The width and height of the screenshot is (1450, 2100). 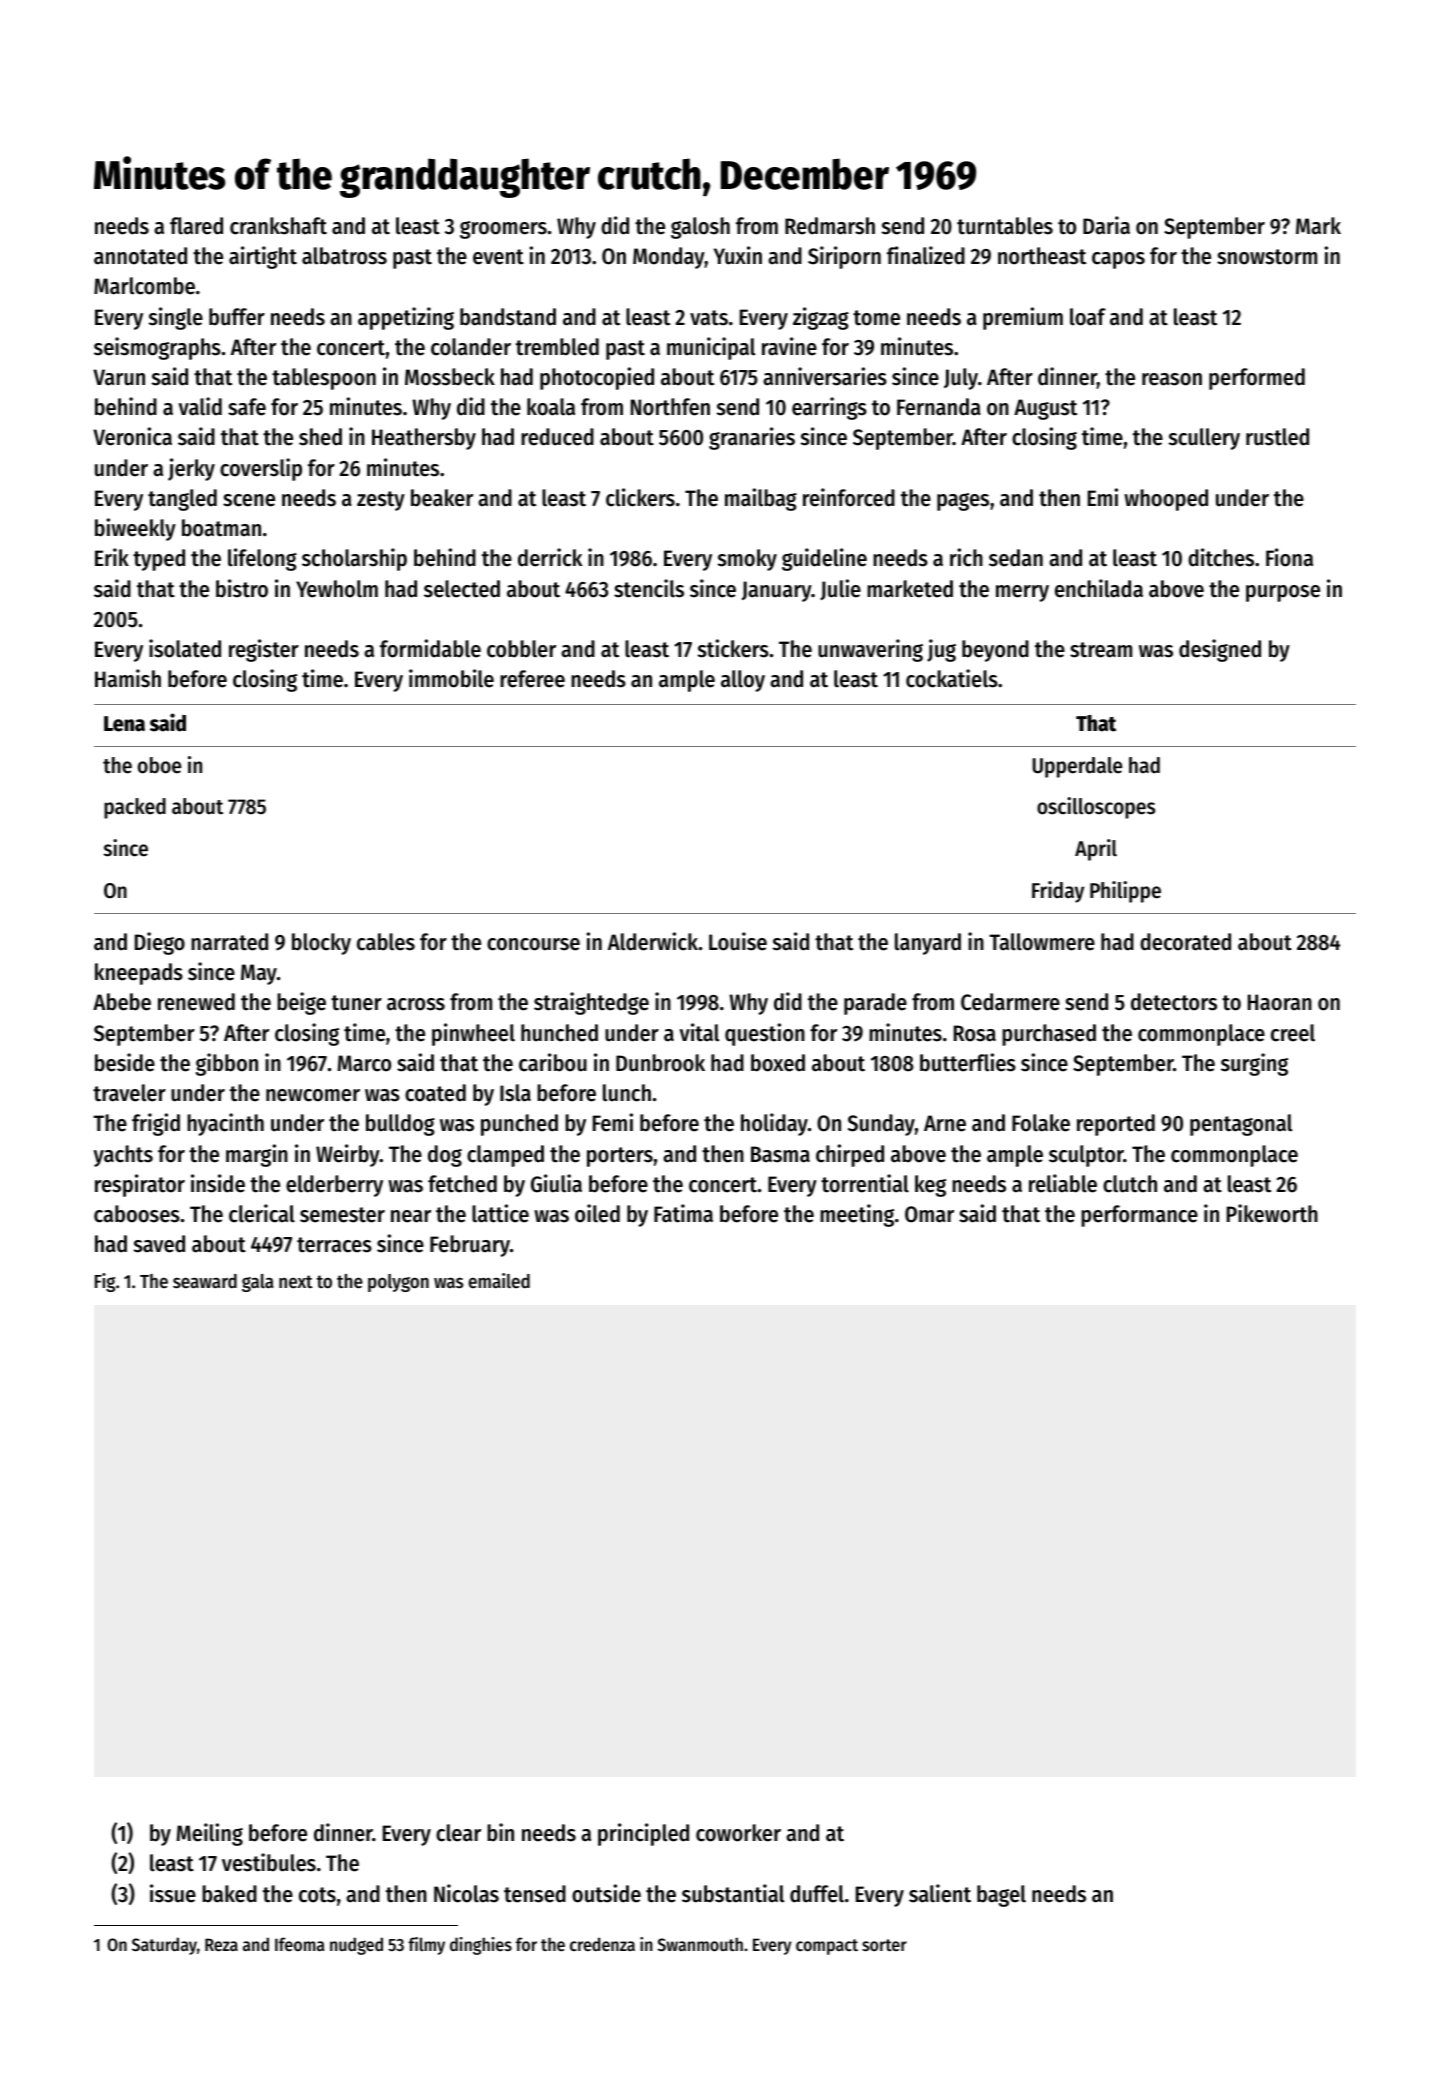 I want to click on rustled, so click(x=1277, y=437).
